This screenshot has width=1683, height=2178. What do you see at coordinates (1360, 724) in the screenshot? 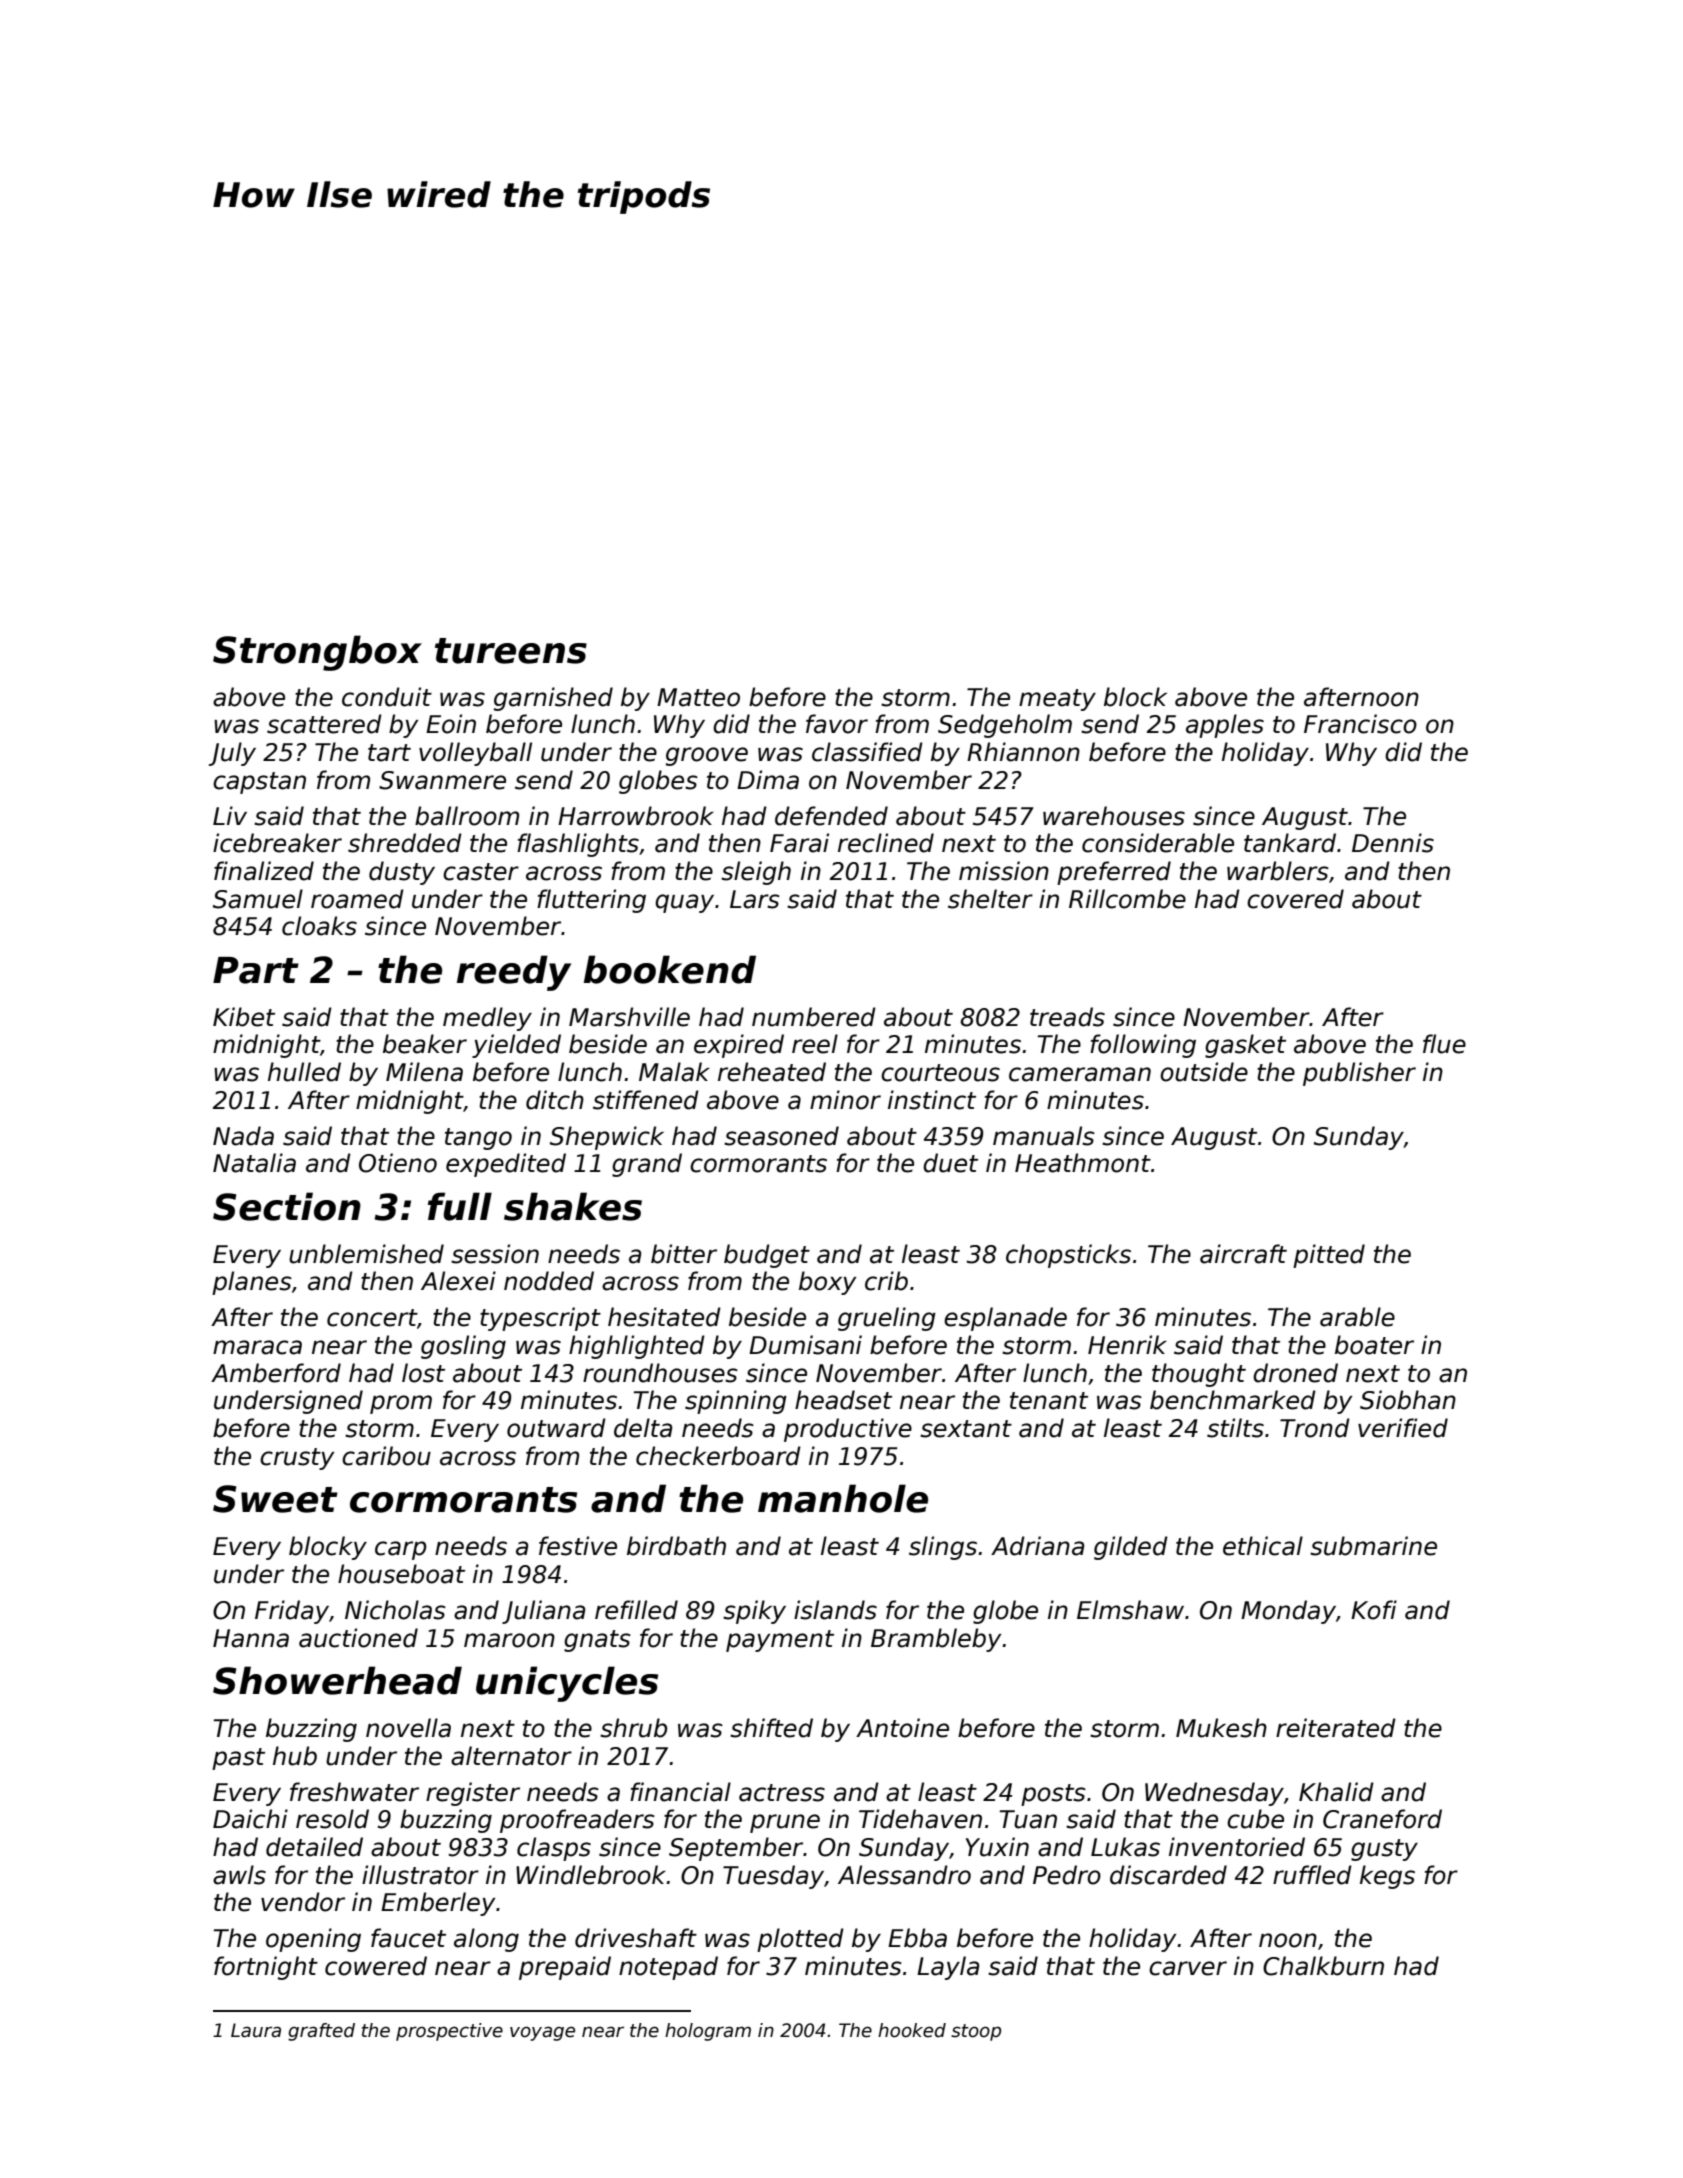
I see `Francisco` at bounding box center [1360, 724].
